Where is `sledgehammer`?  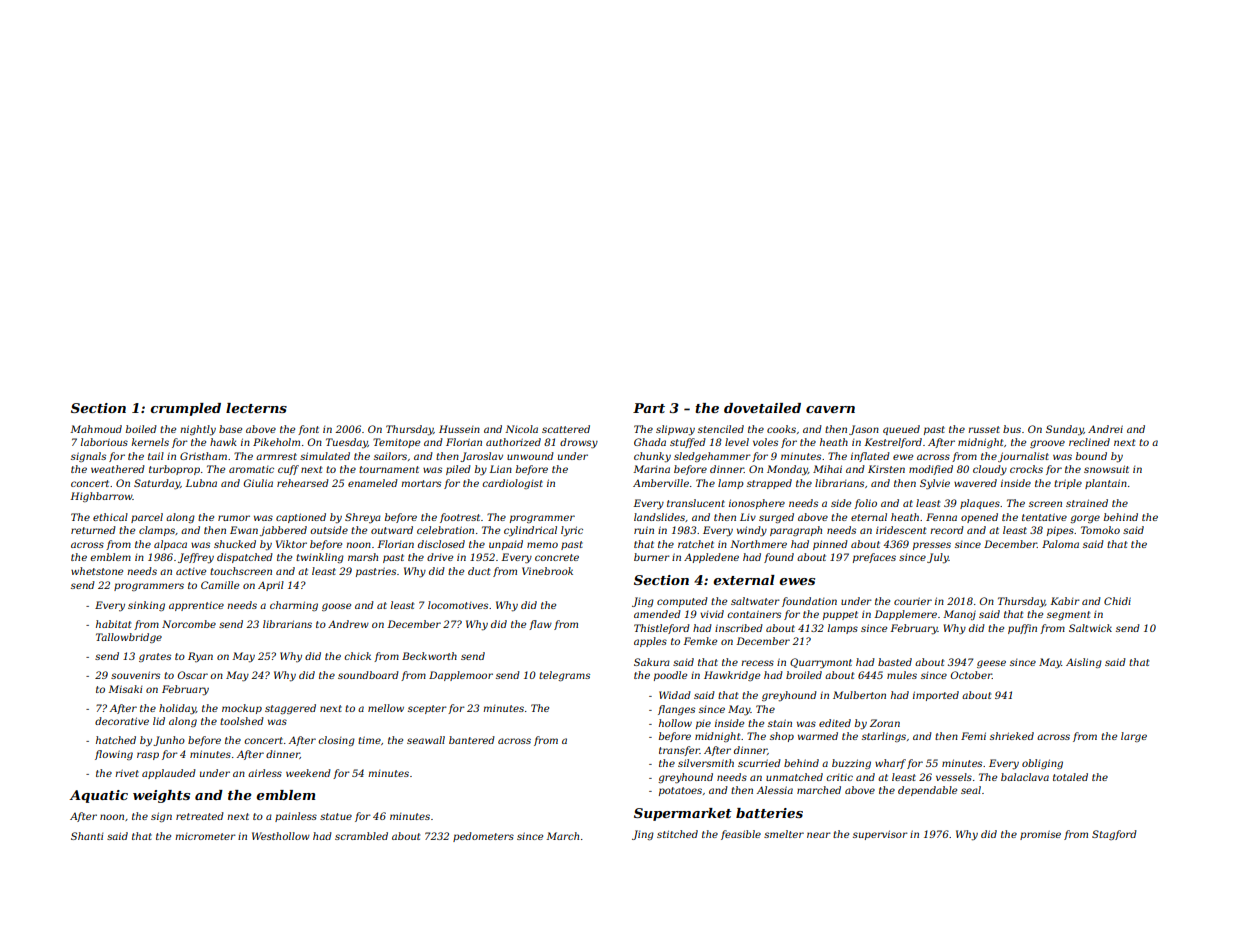
sledgehammer is located at coordinates (712, 457).
